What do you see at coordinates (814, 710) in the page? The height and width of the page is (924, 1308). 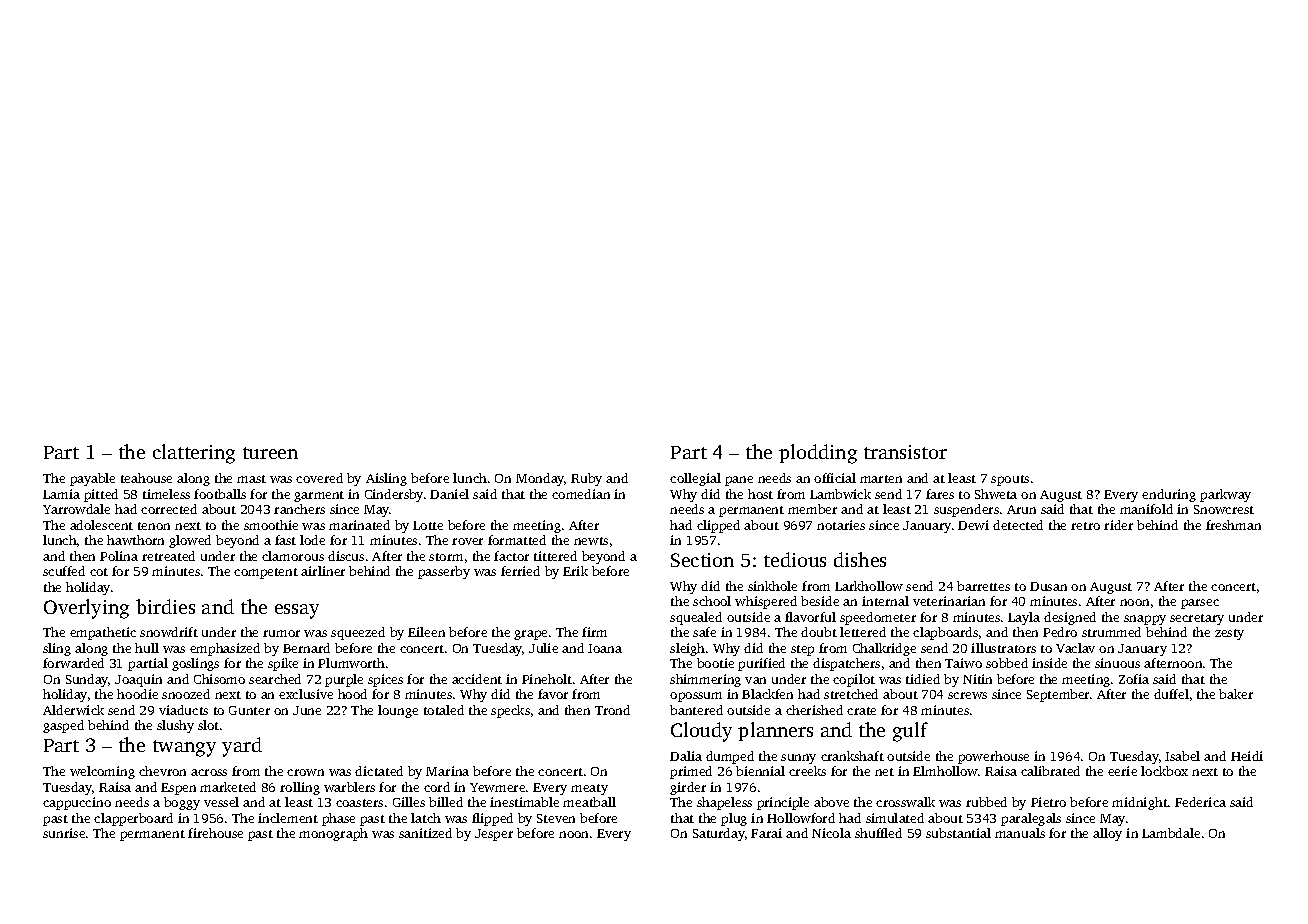 I see `cherished` at bounding box center [814, 710].
